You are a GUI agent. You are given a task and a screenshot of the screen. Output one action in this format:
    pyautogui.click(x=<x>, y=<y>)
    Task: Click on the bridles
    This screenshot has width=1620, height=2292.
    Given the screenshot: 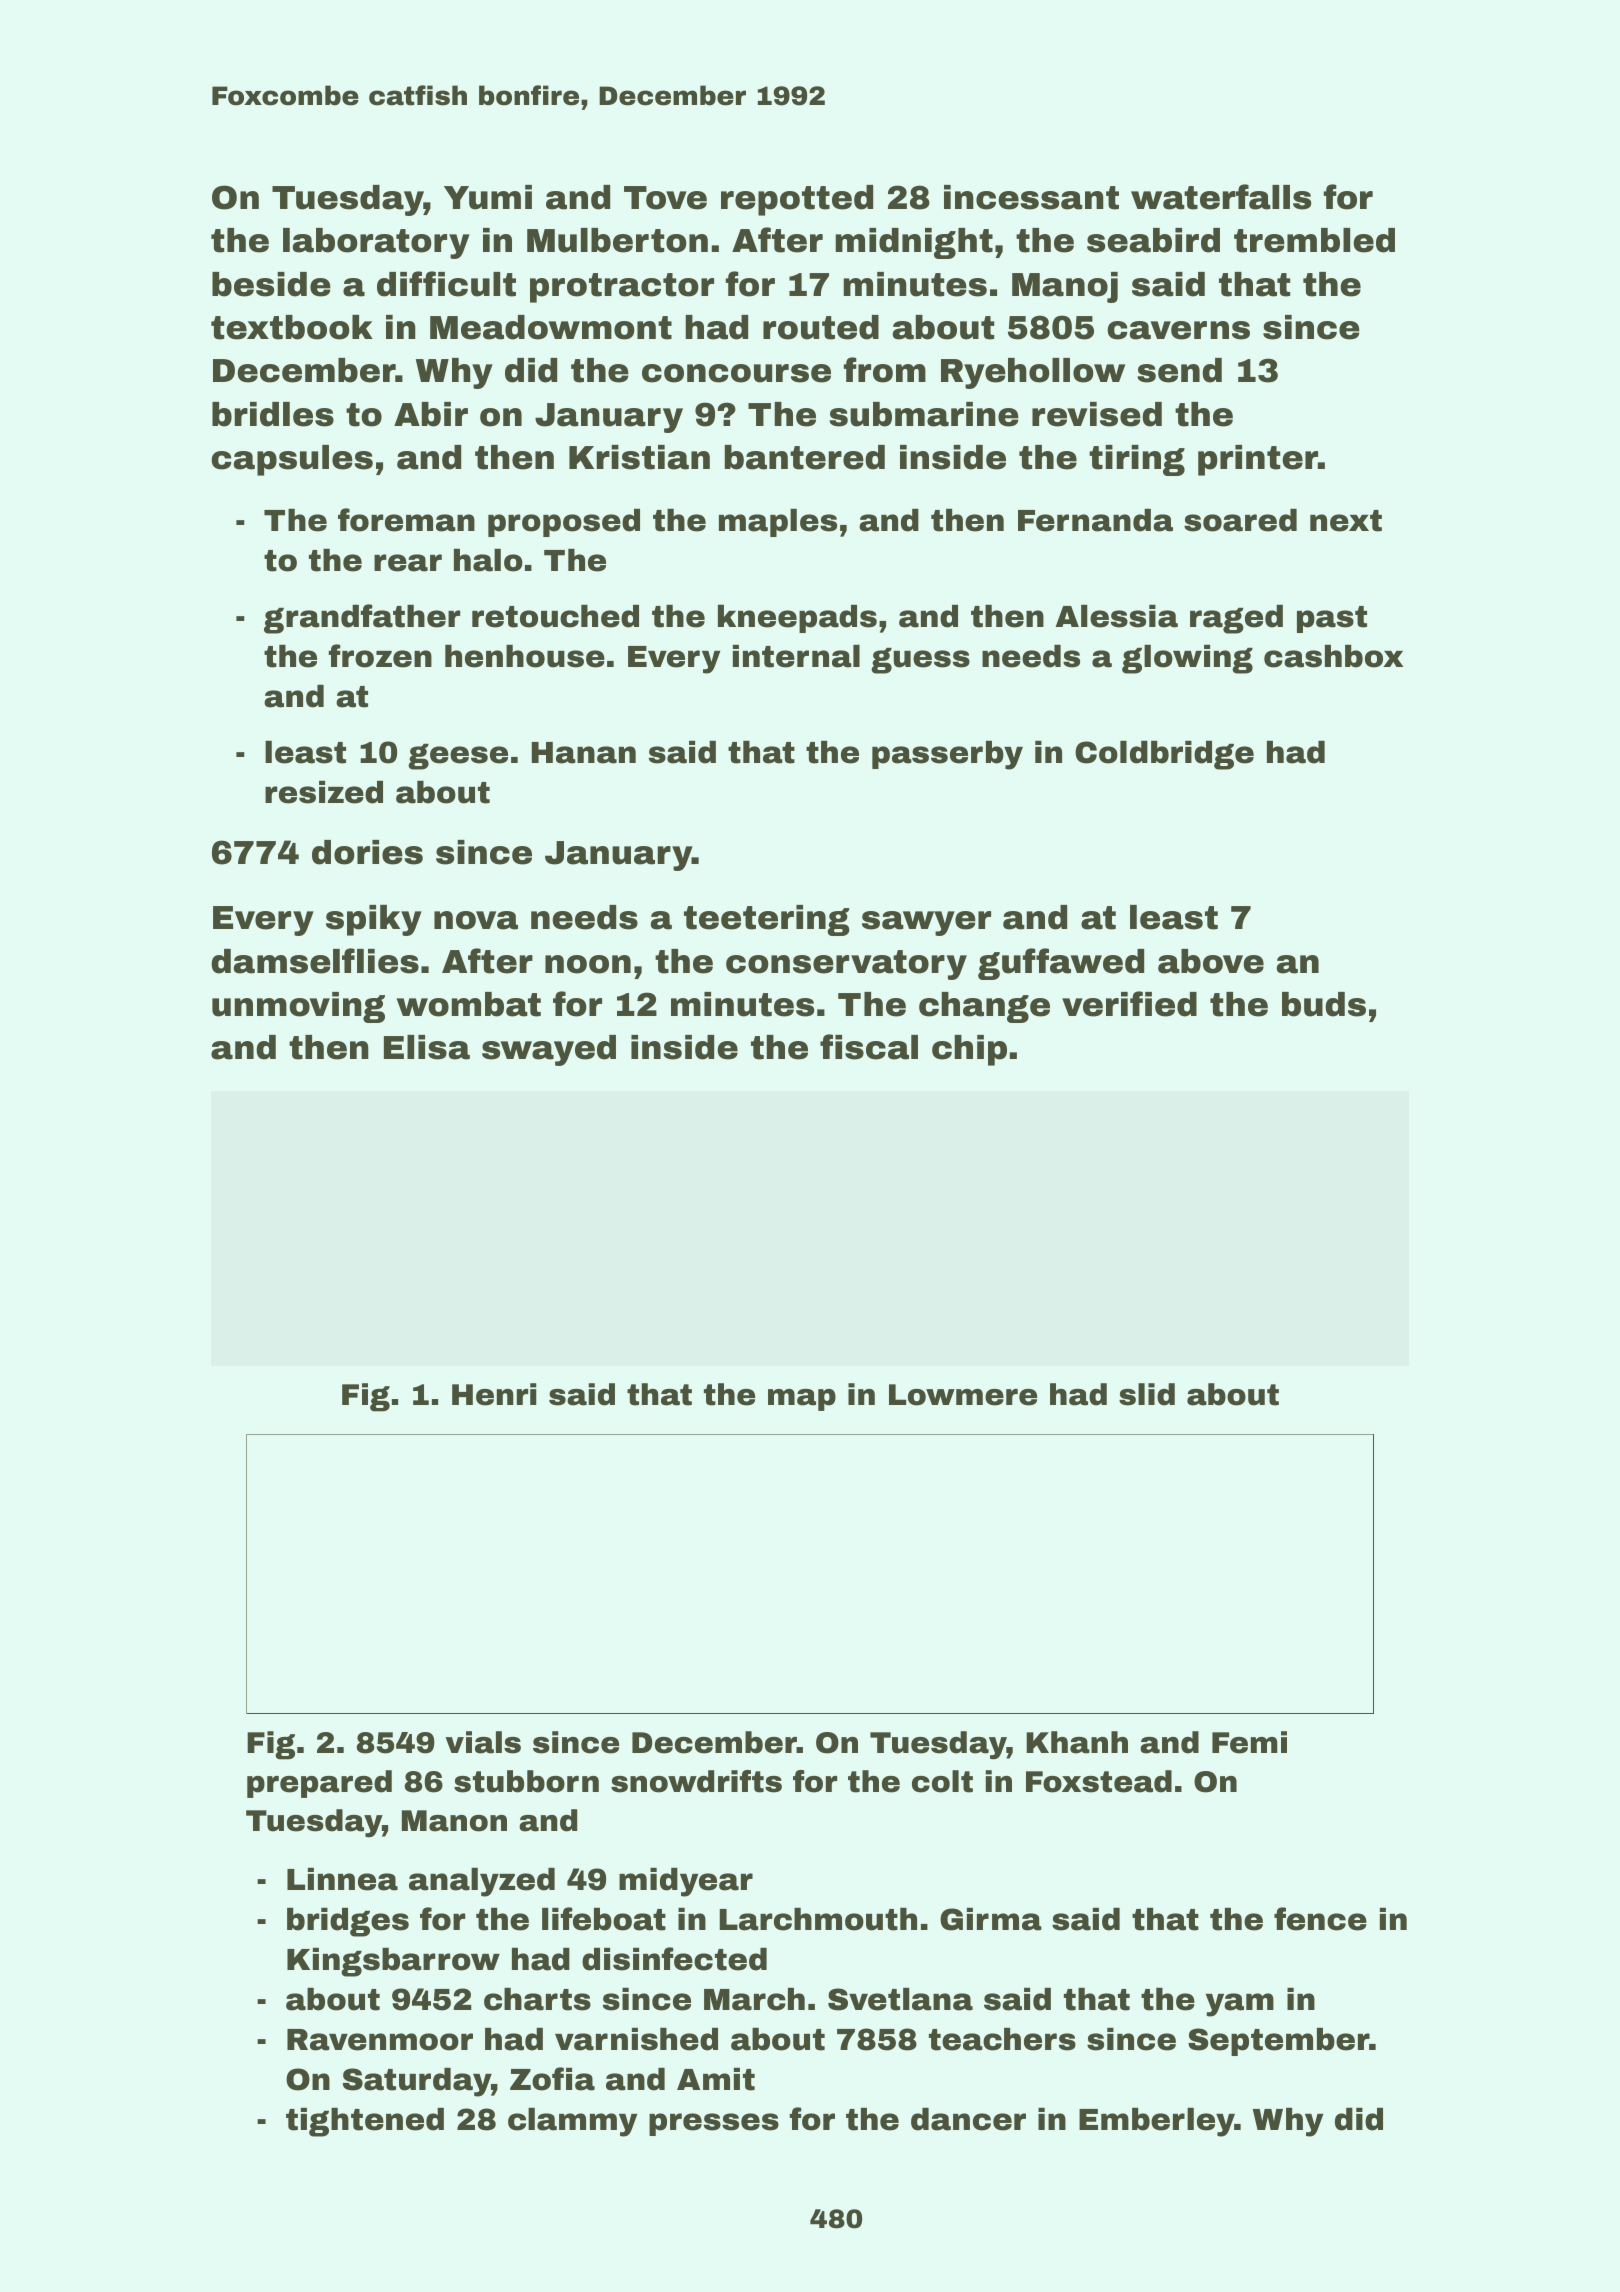 What is the action you would take?
    pyautogui.click(x=273, y=414)
